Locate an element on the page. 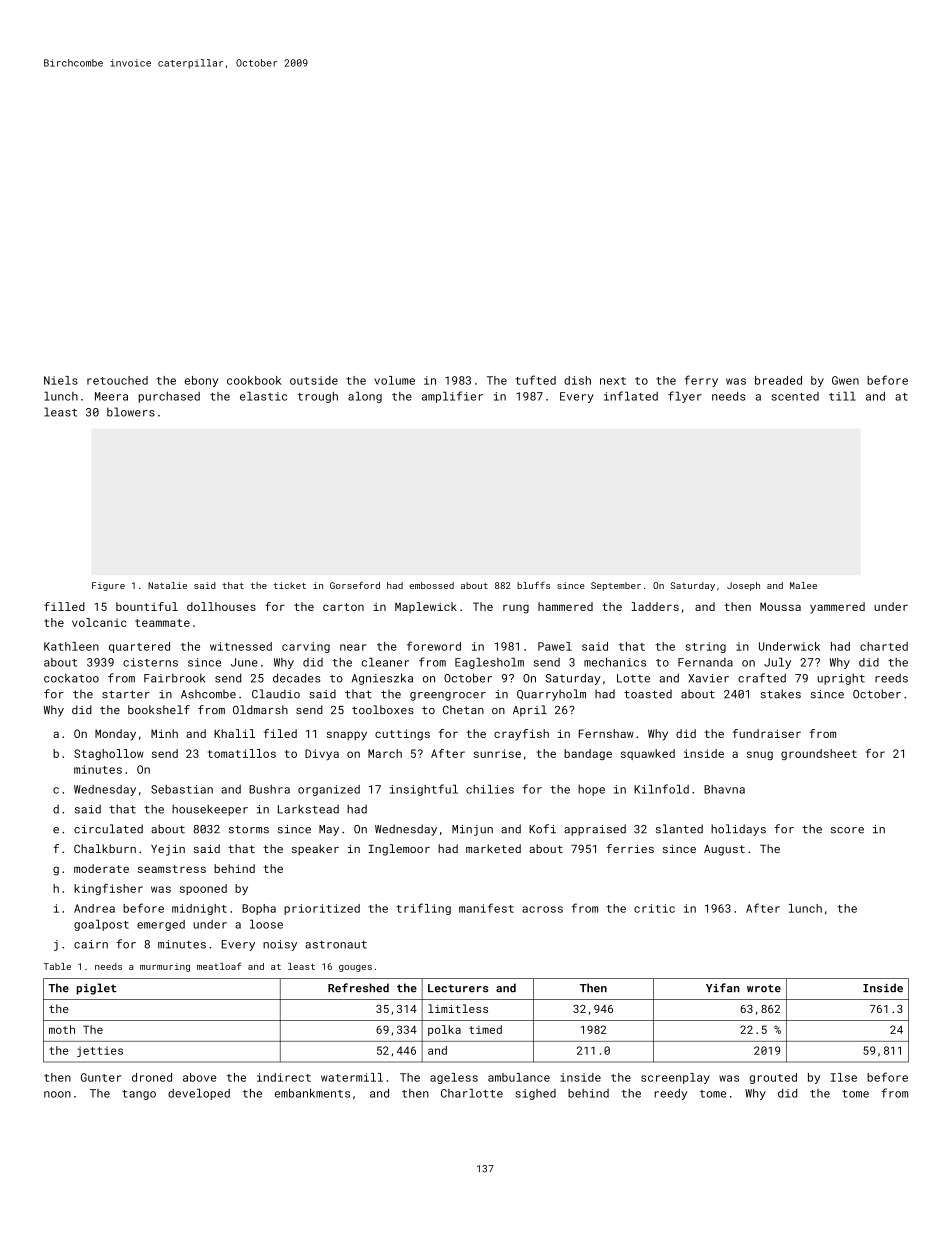  noon is located at coordinates (57, 1094).
